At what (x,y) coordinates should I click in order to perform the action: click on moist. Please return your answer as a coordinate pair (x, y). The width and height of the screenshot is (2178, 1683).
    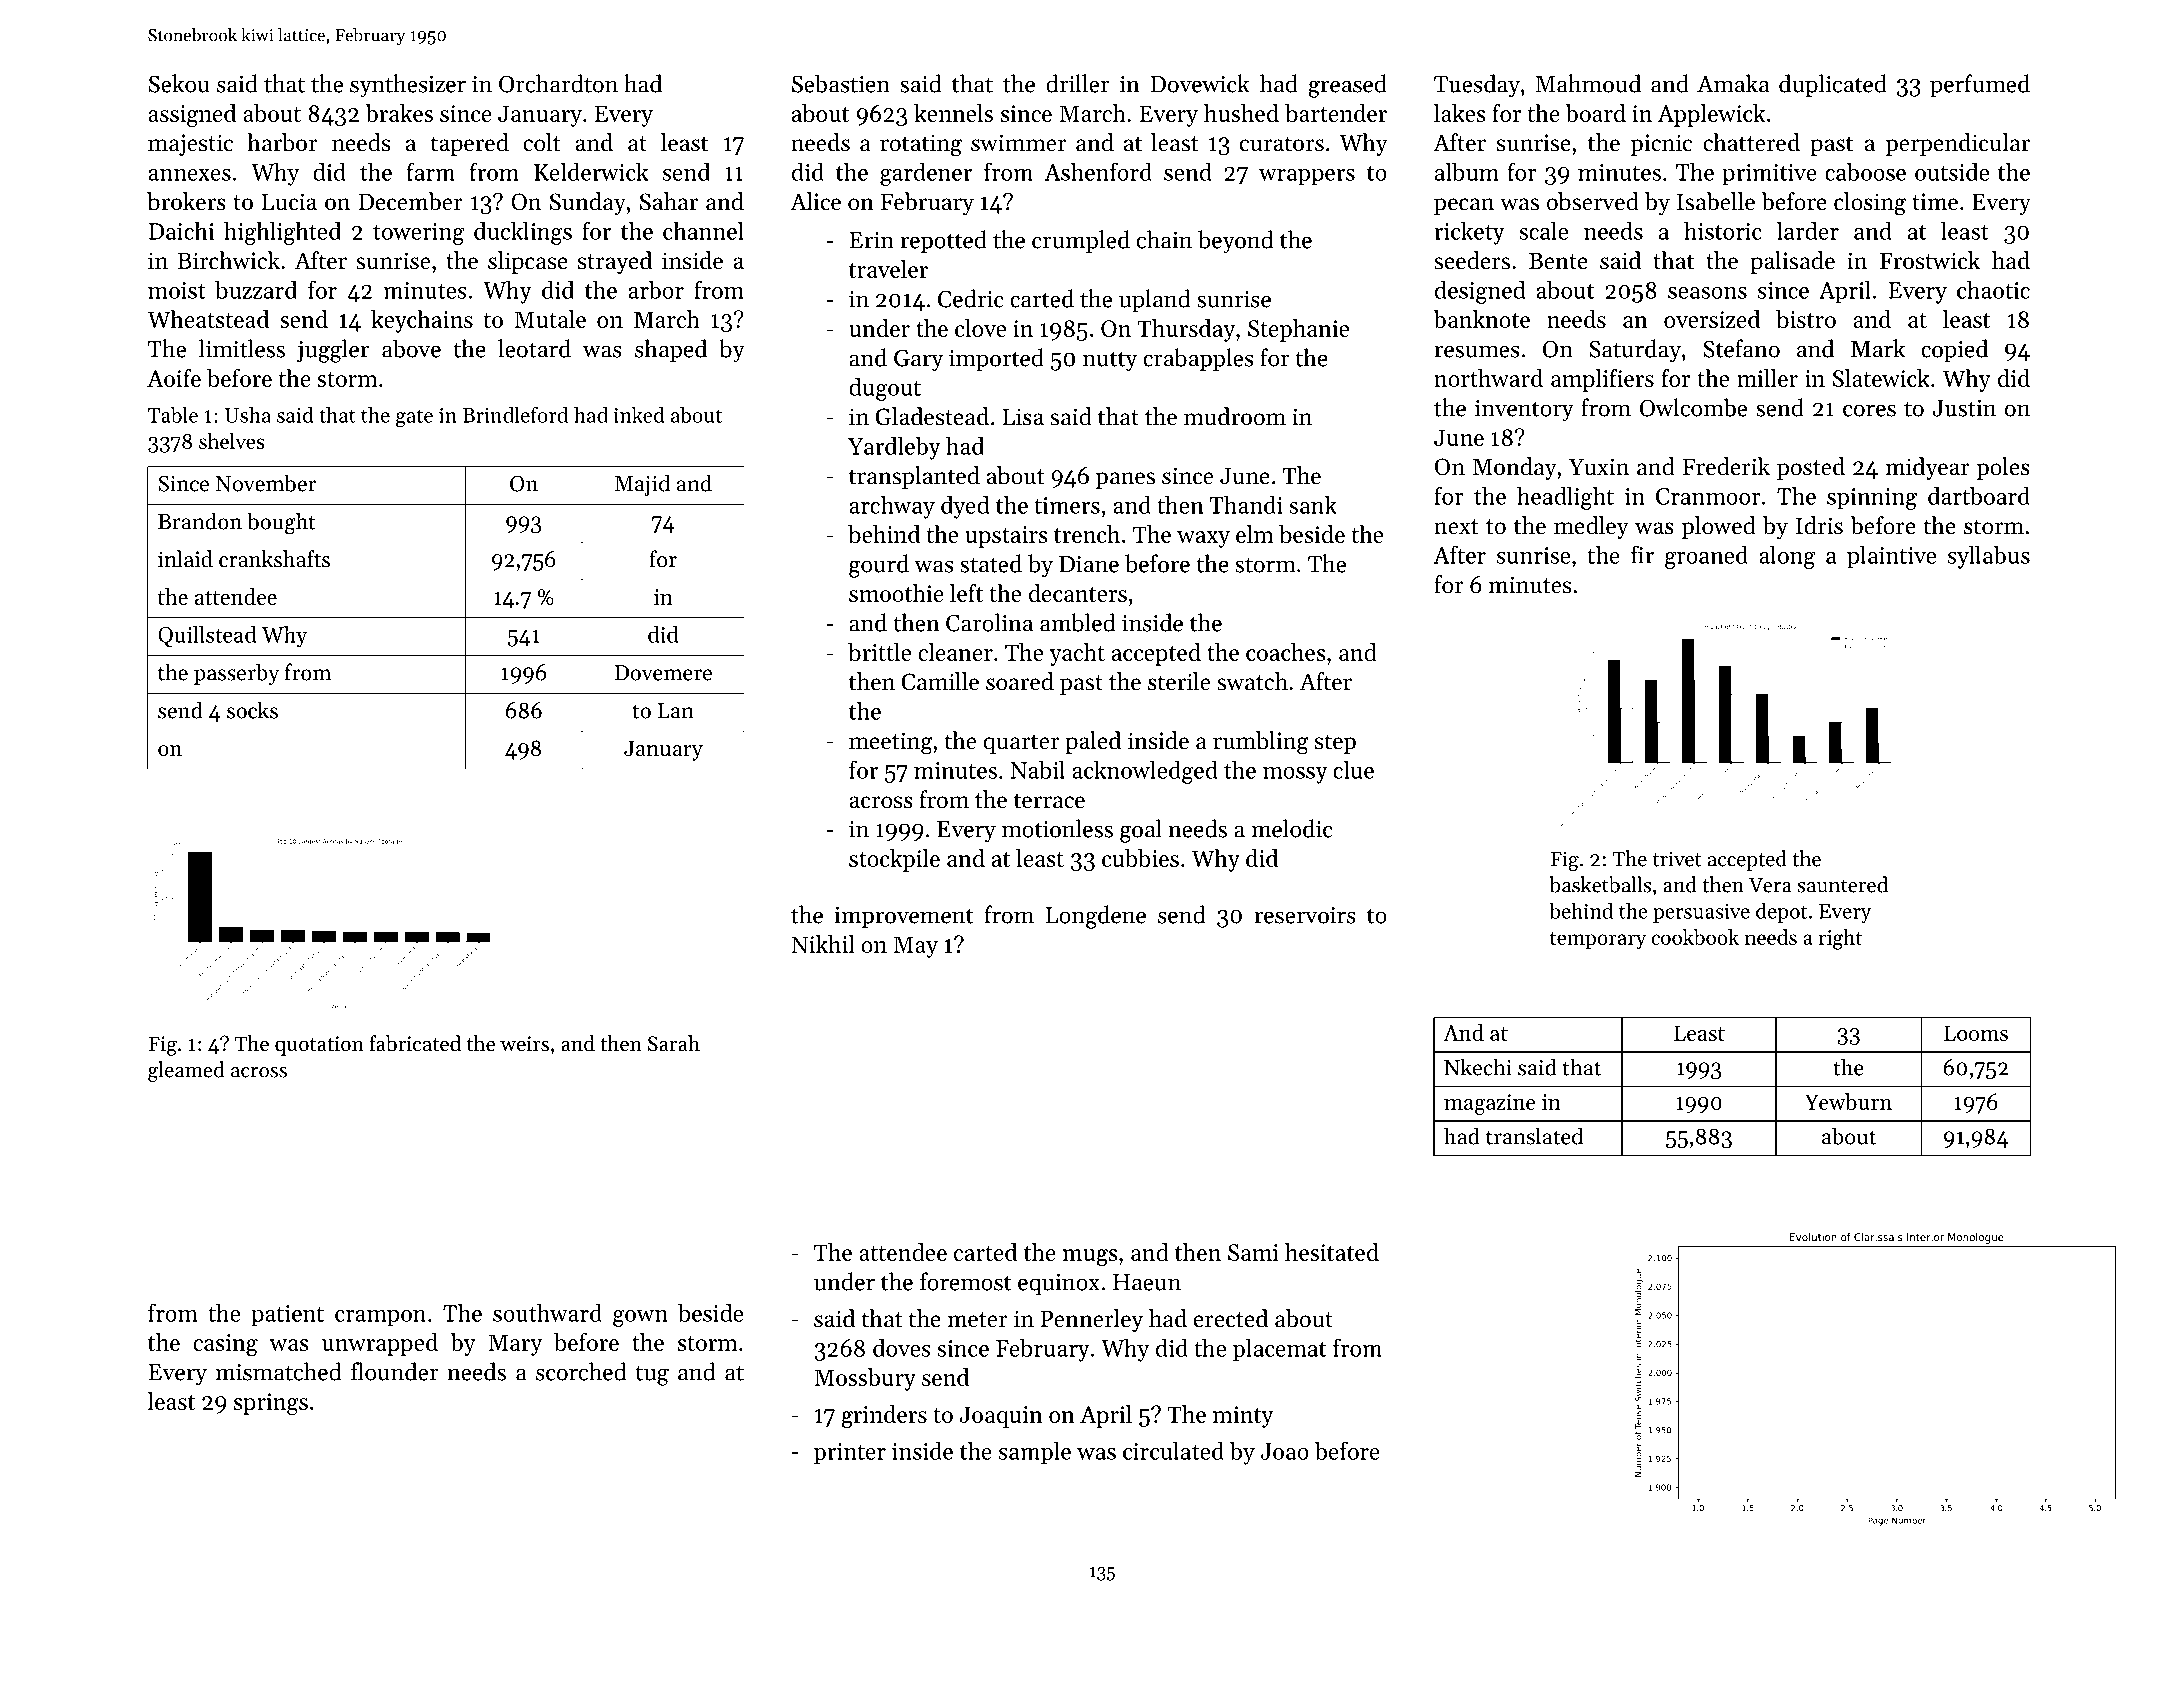
    Looking at the image, I should click on (177, 290).
